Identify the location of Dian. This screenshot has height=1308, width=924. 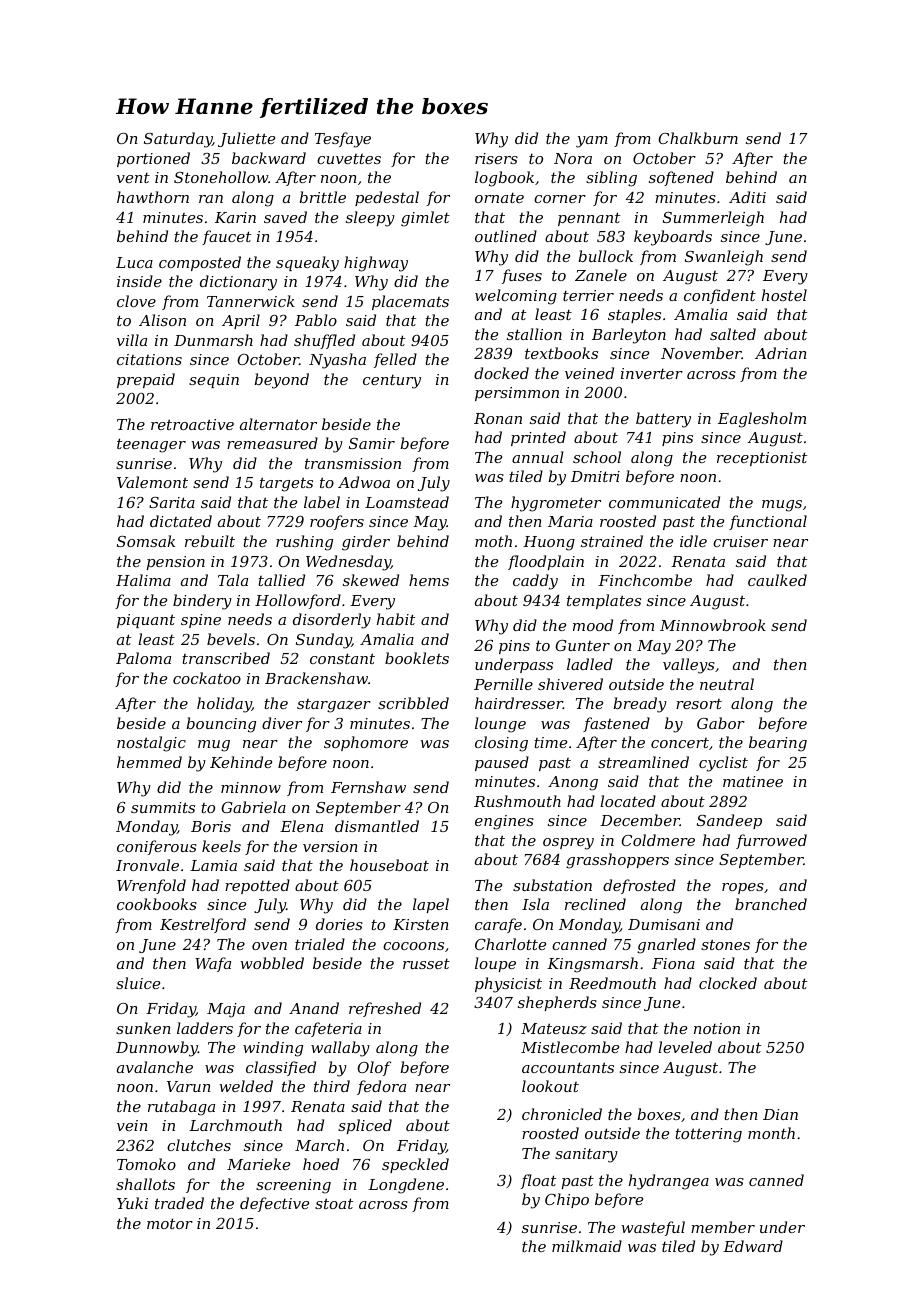
(780, 1114).
